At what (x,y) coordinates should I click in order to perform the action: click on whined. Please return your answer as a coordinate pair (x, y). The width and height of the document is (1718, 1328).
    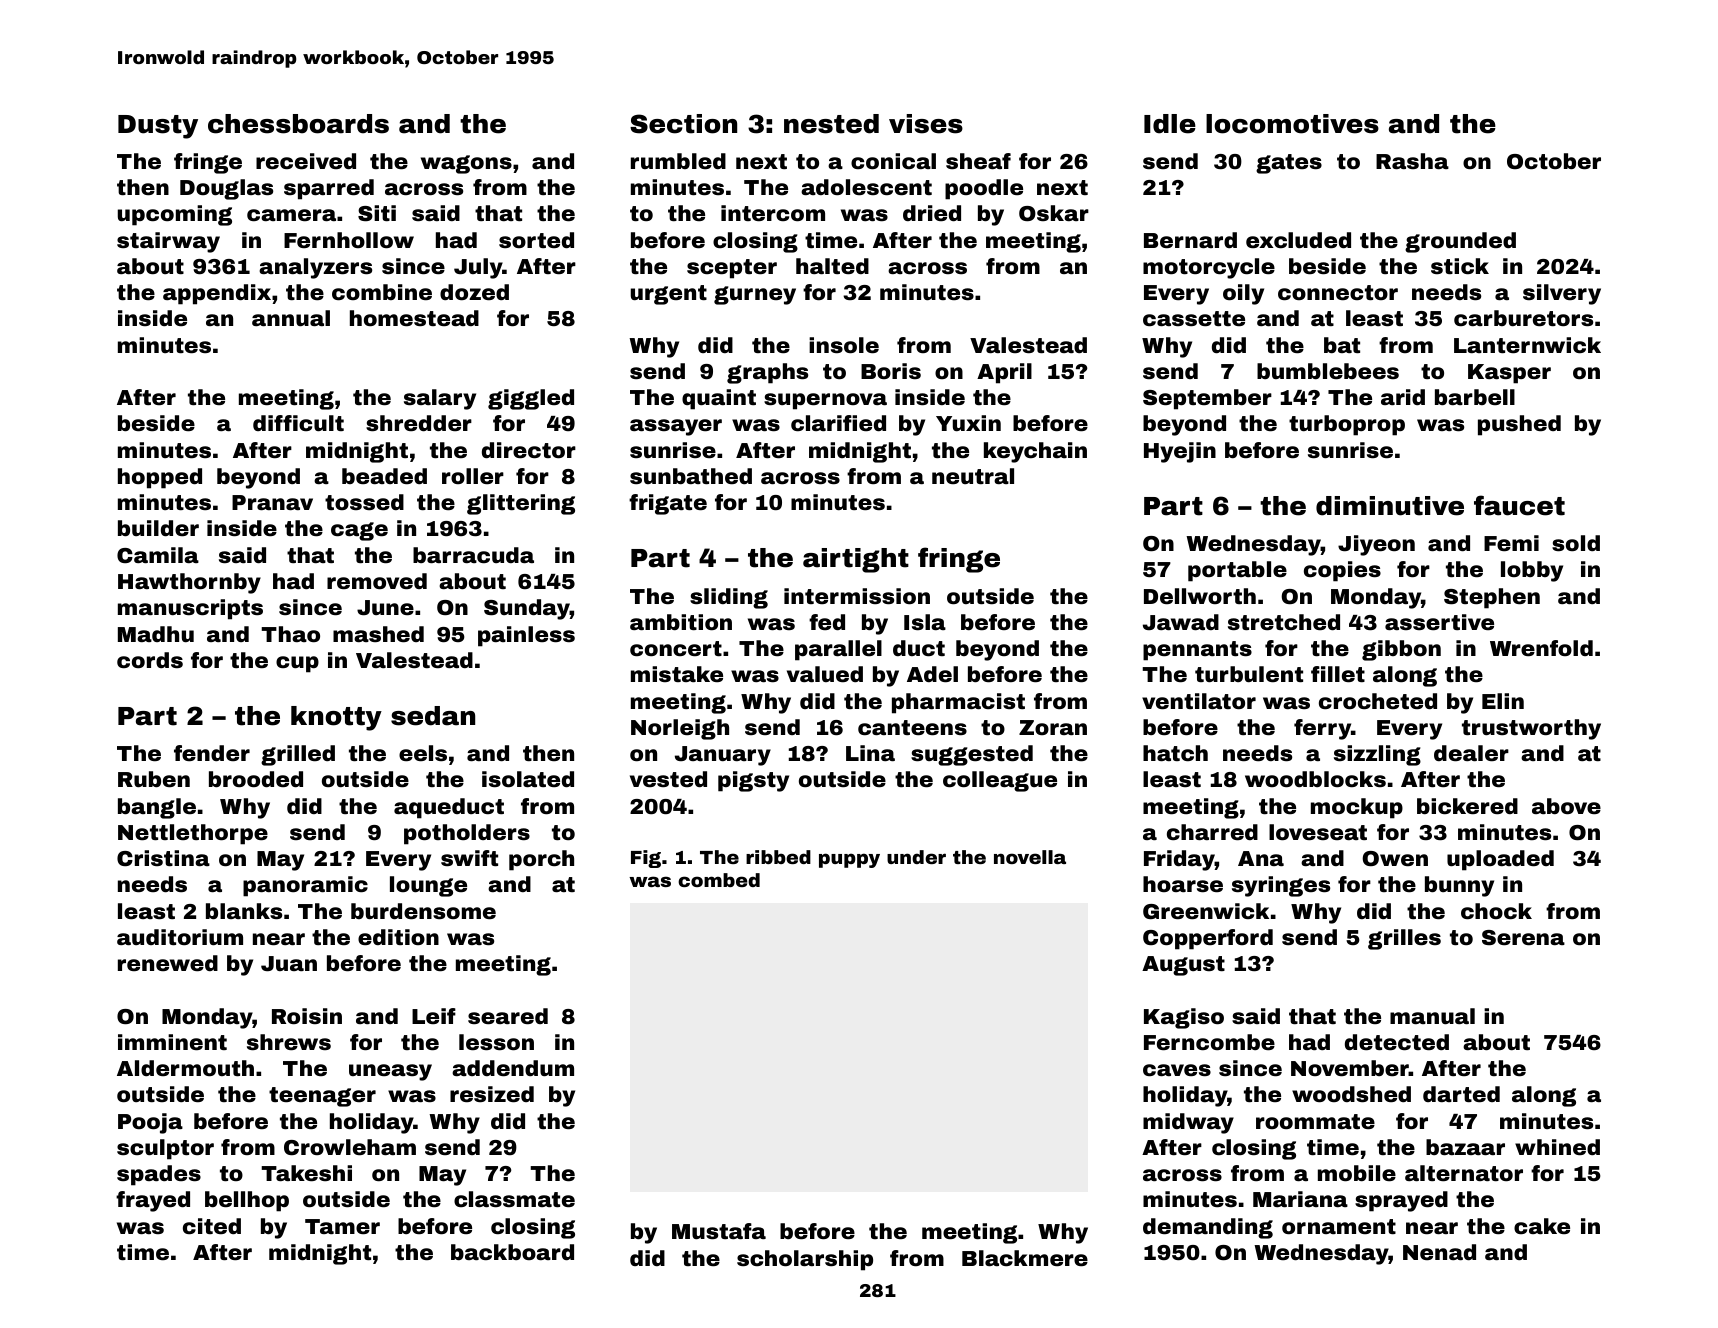
    Looking at the image, I should click on (1557, 1147).
